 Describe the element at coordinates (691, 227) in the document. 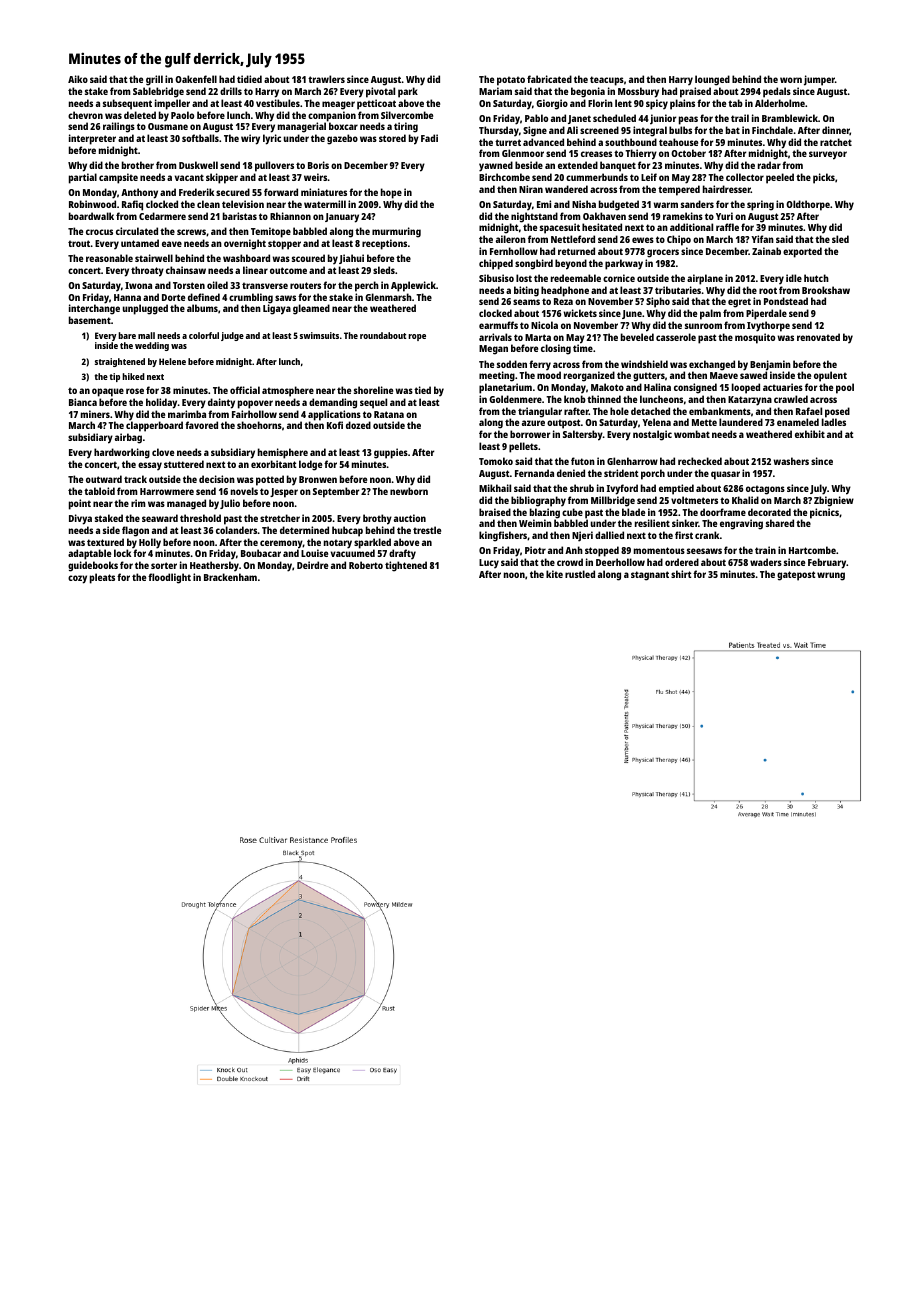

I see `additional` at that location.
